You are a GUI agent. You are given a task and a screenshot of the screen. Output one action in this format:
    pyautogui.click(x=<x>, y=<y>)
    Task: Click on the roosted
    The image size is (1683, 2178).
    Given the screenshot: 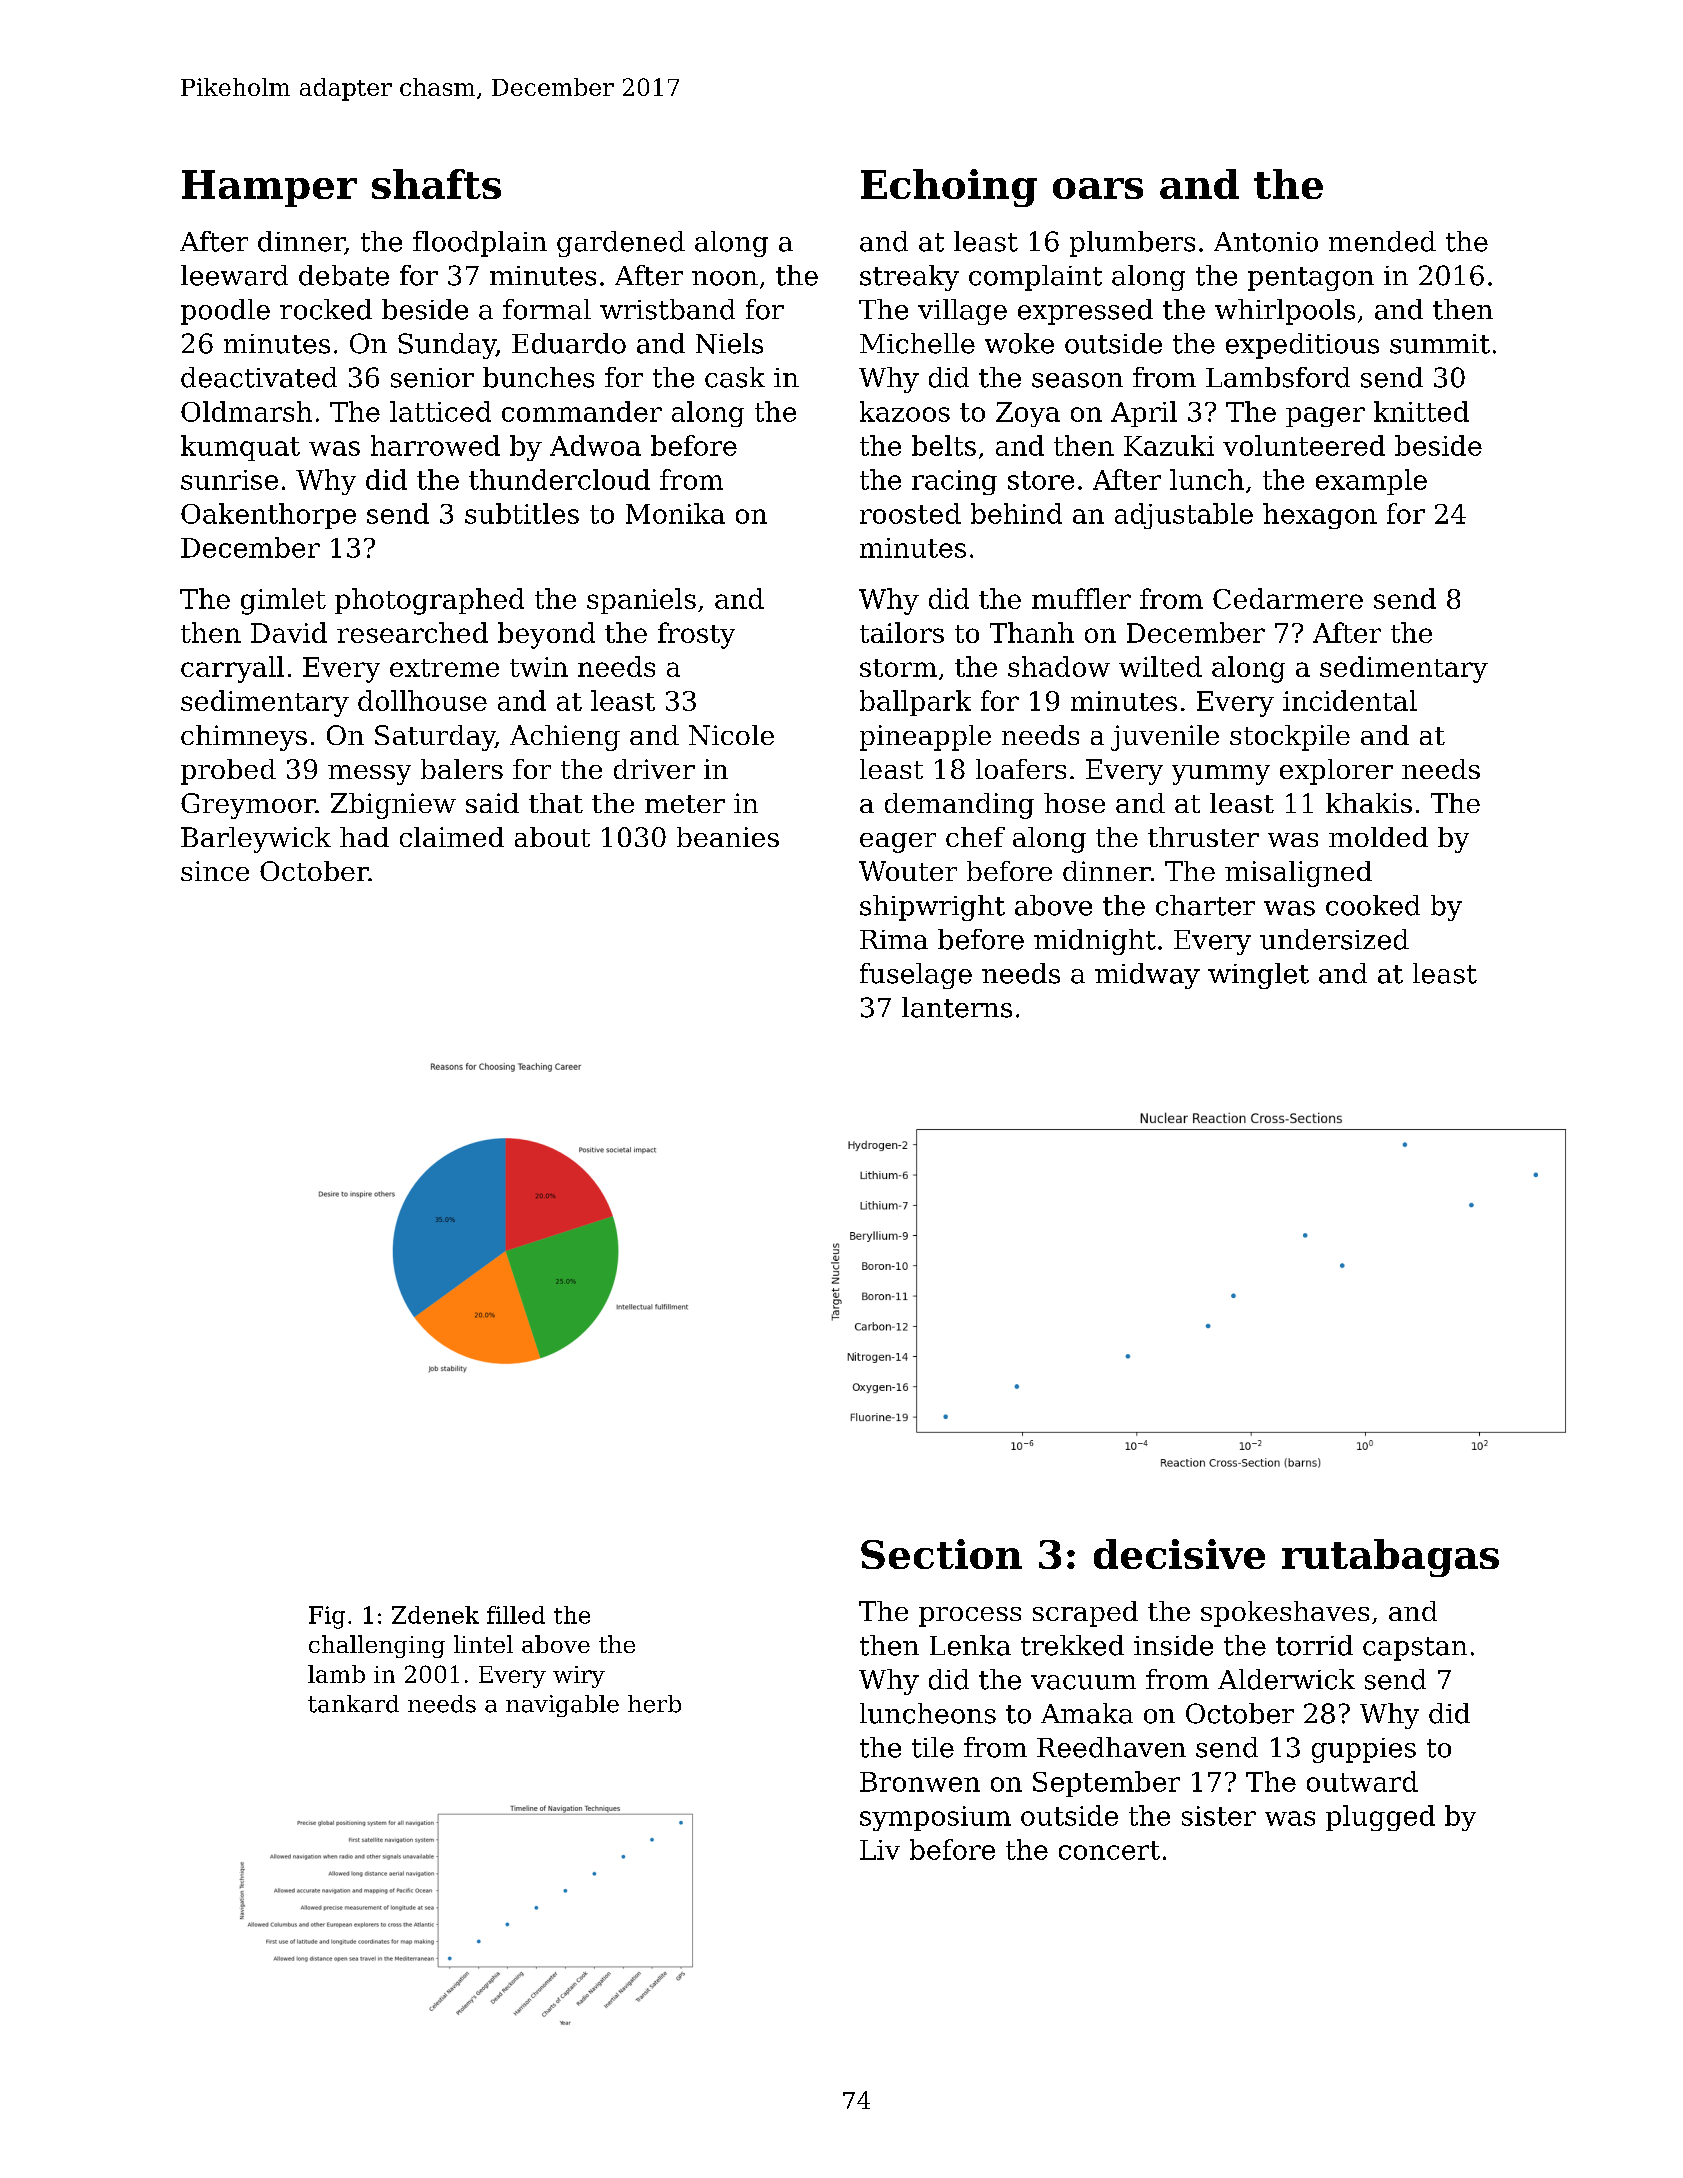 What is the action you would take?
    pyautogui.click(x=910, y=513)
